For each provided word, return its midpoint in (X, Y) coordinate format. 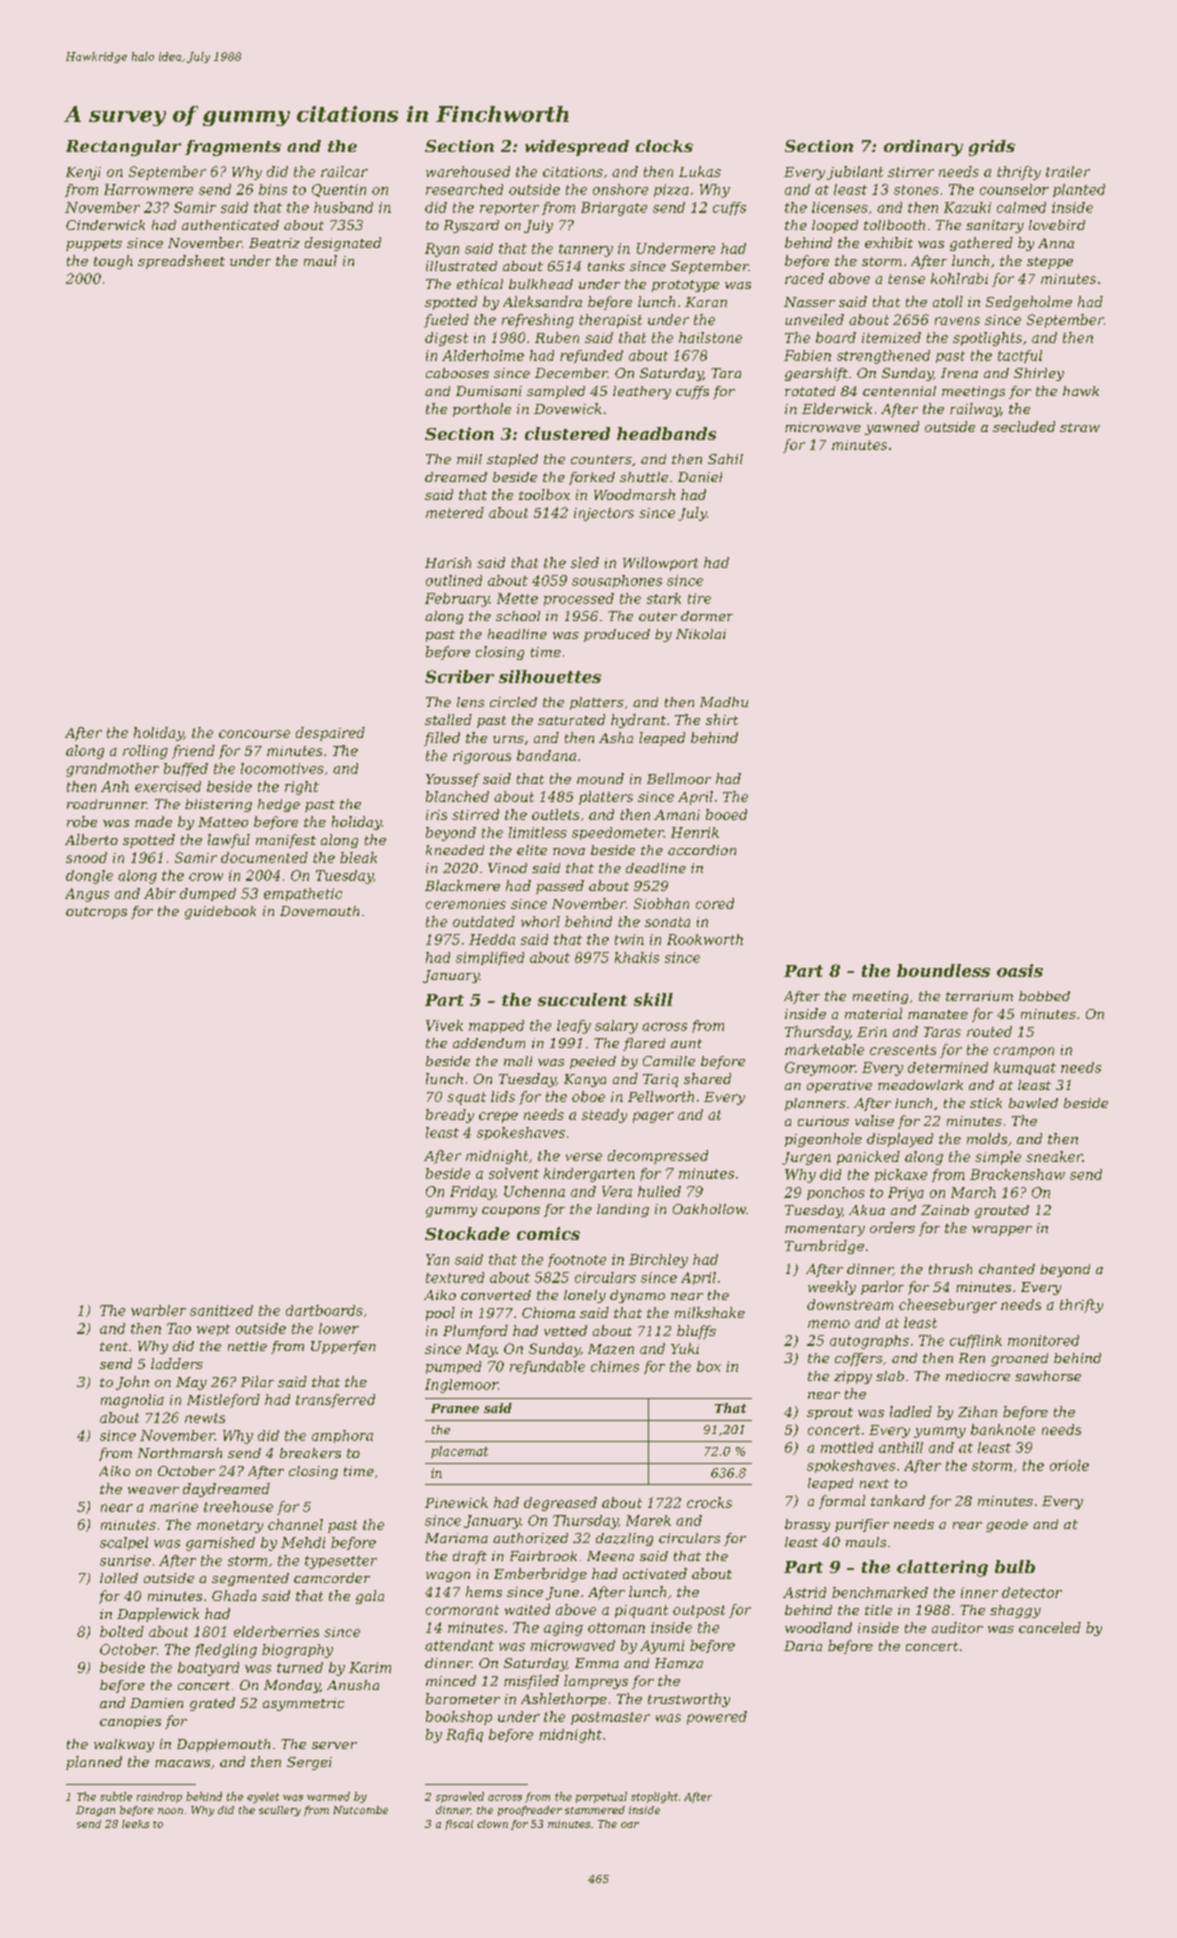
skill (653, 999)
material (873, 1013)
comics (548, 1233)
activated (655, 1573)
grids (992, 148)
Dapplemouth (223, 1745)
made (153, 821)
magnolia (132, 1401)
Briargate (614, 209)
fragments (233, 148)
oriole (1069, 1465)
